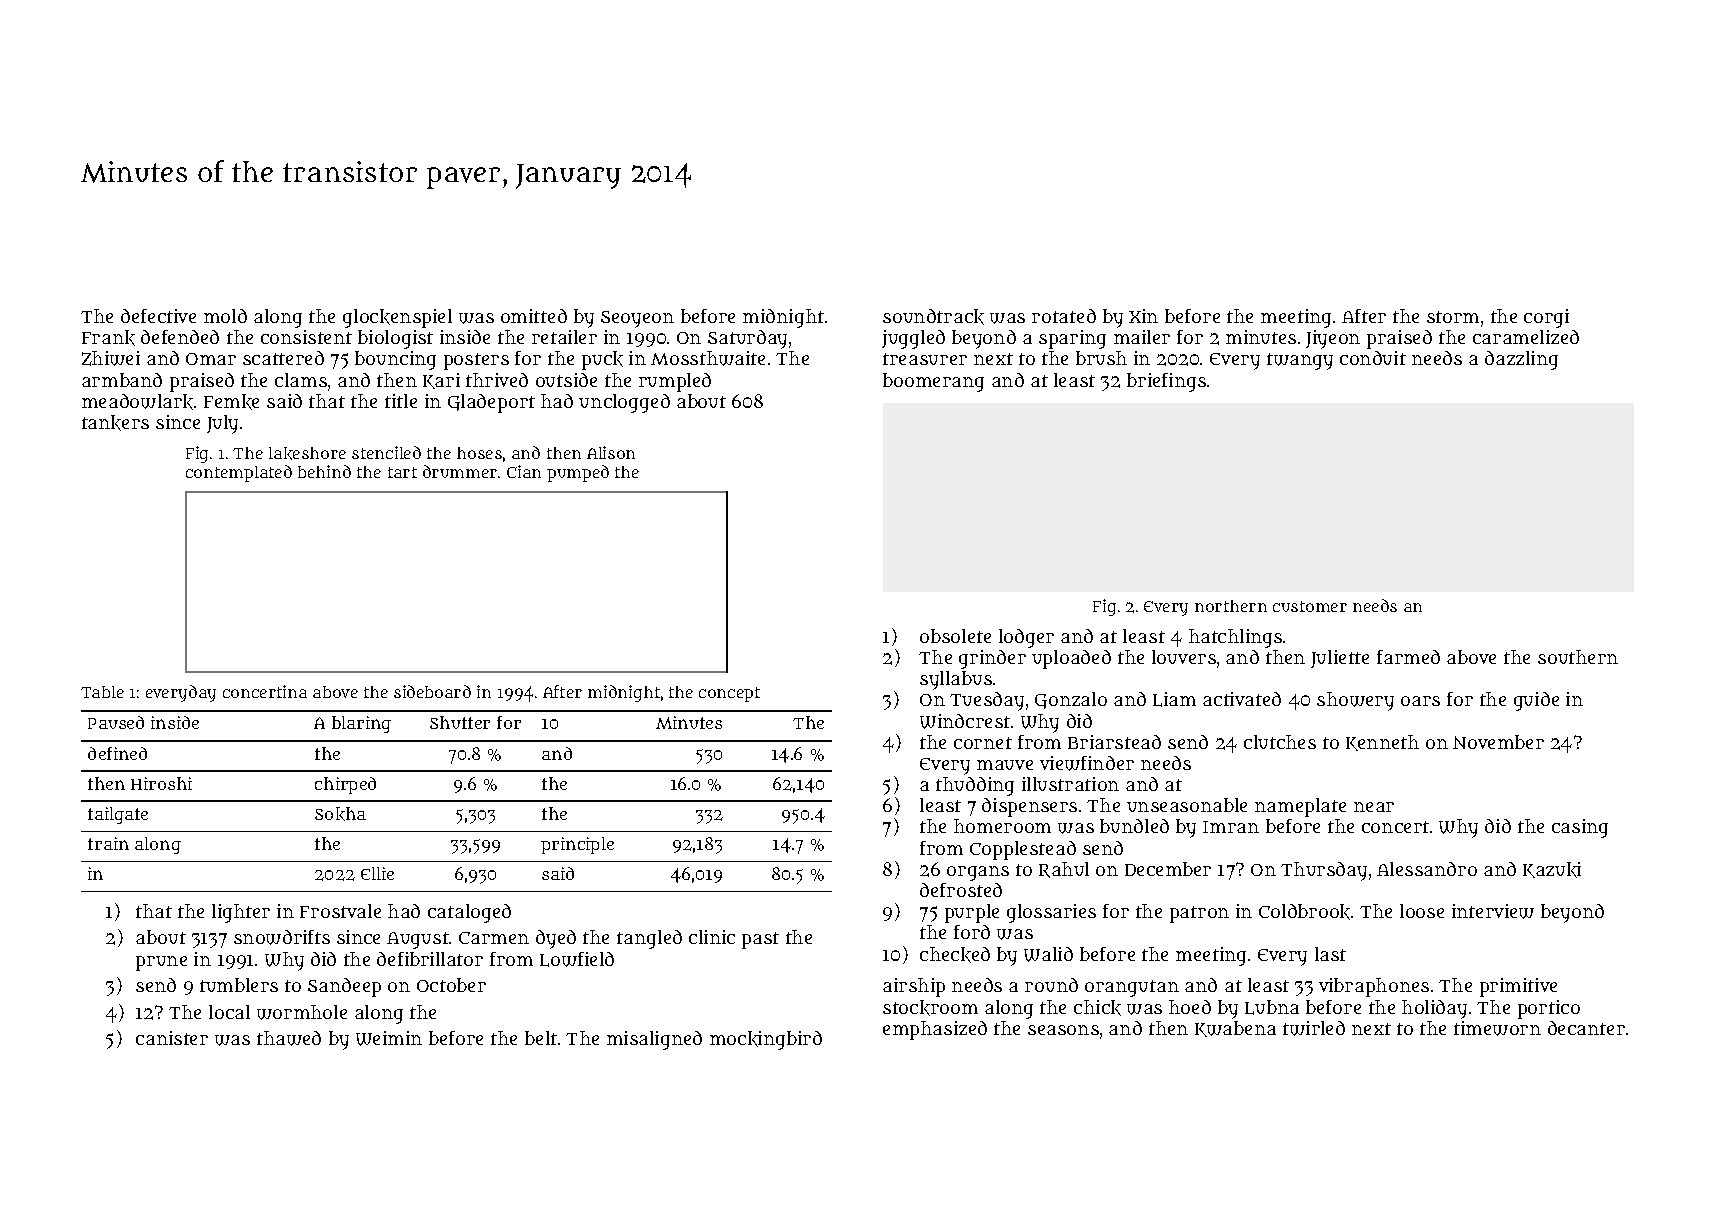 The height and width of the image is (1213, 1715). I want to click on customer, so click(1310, 606).
